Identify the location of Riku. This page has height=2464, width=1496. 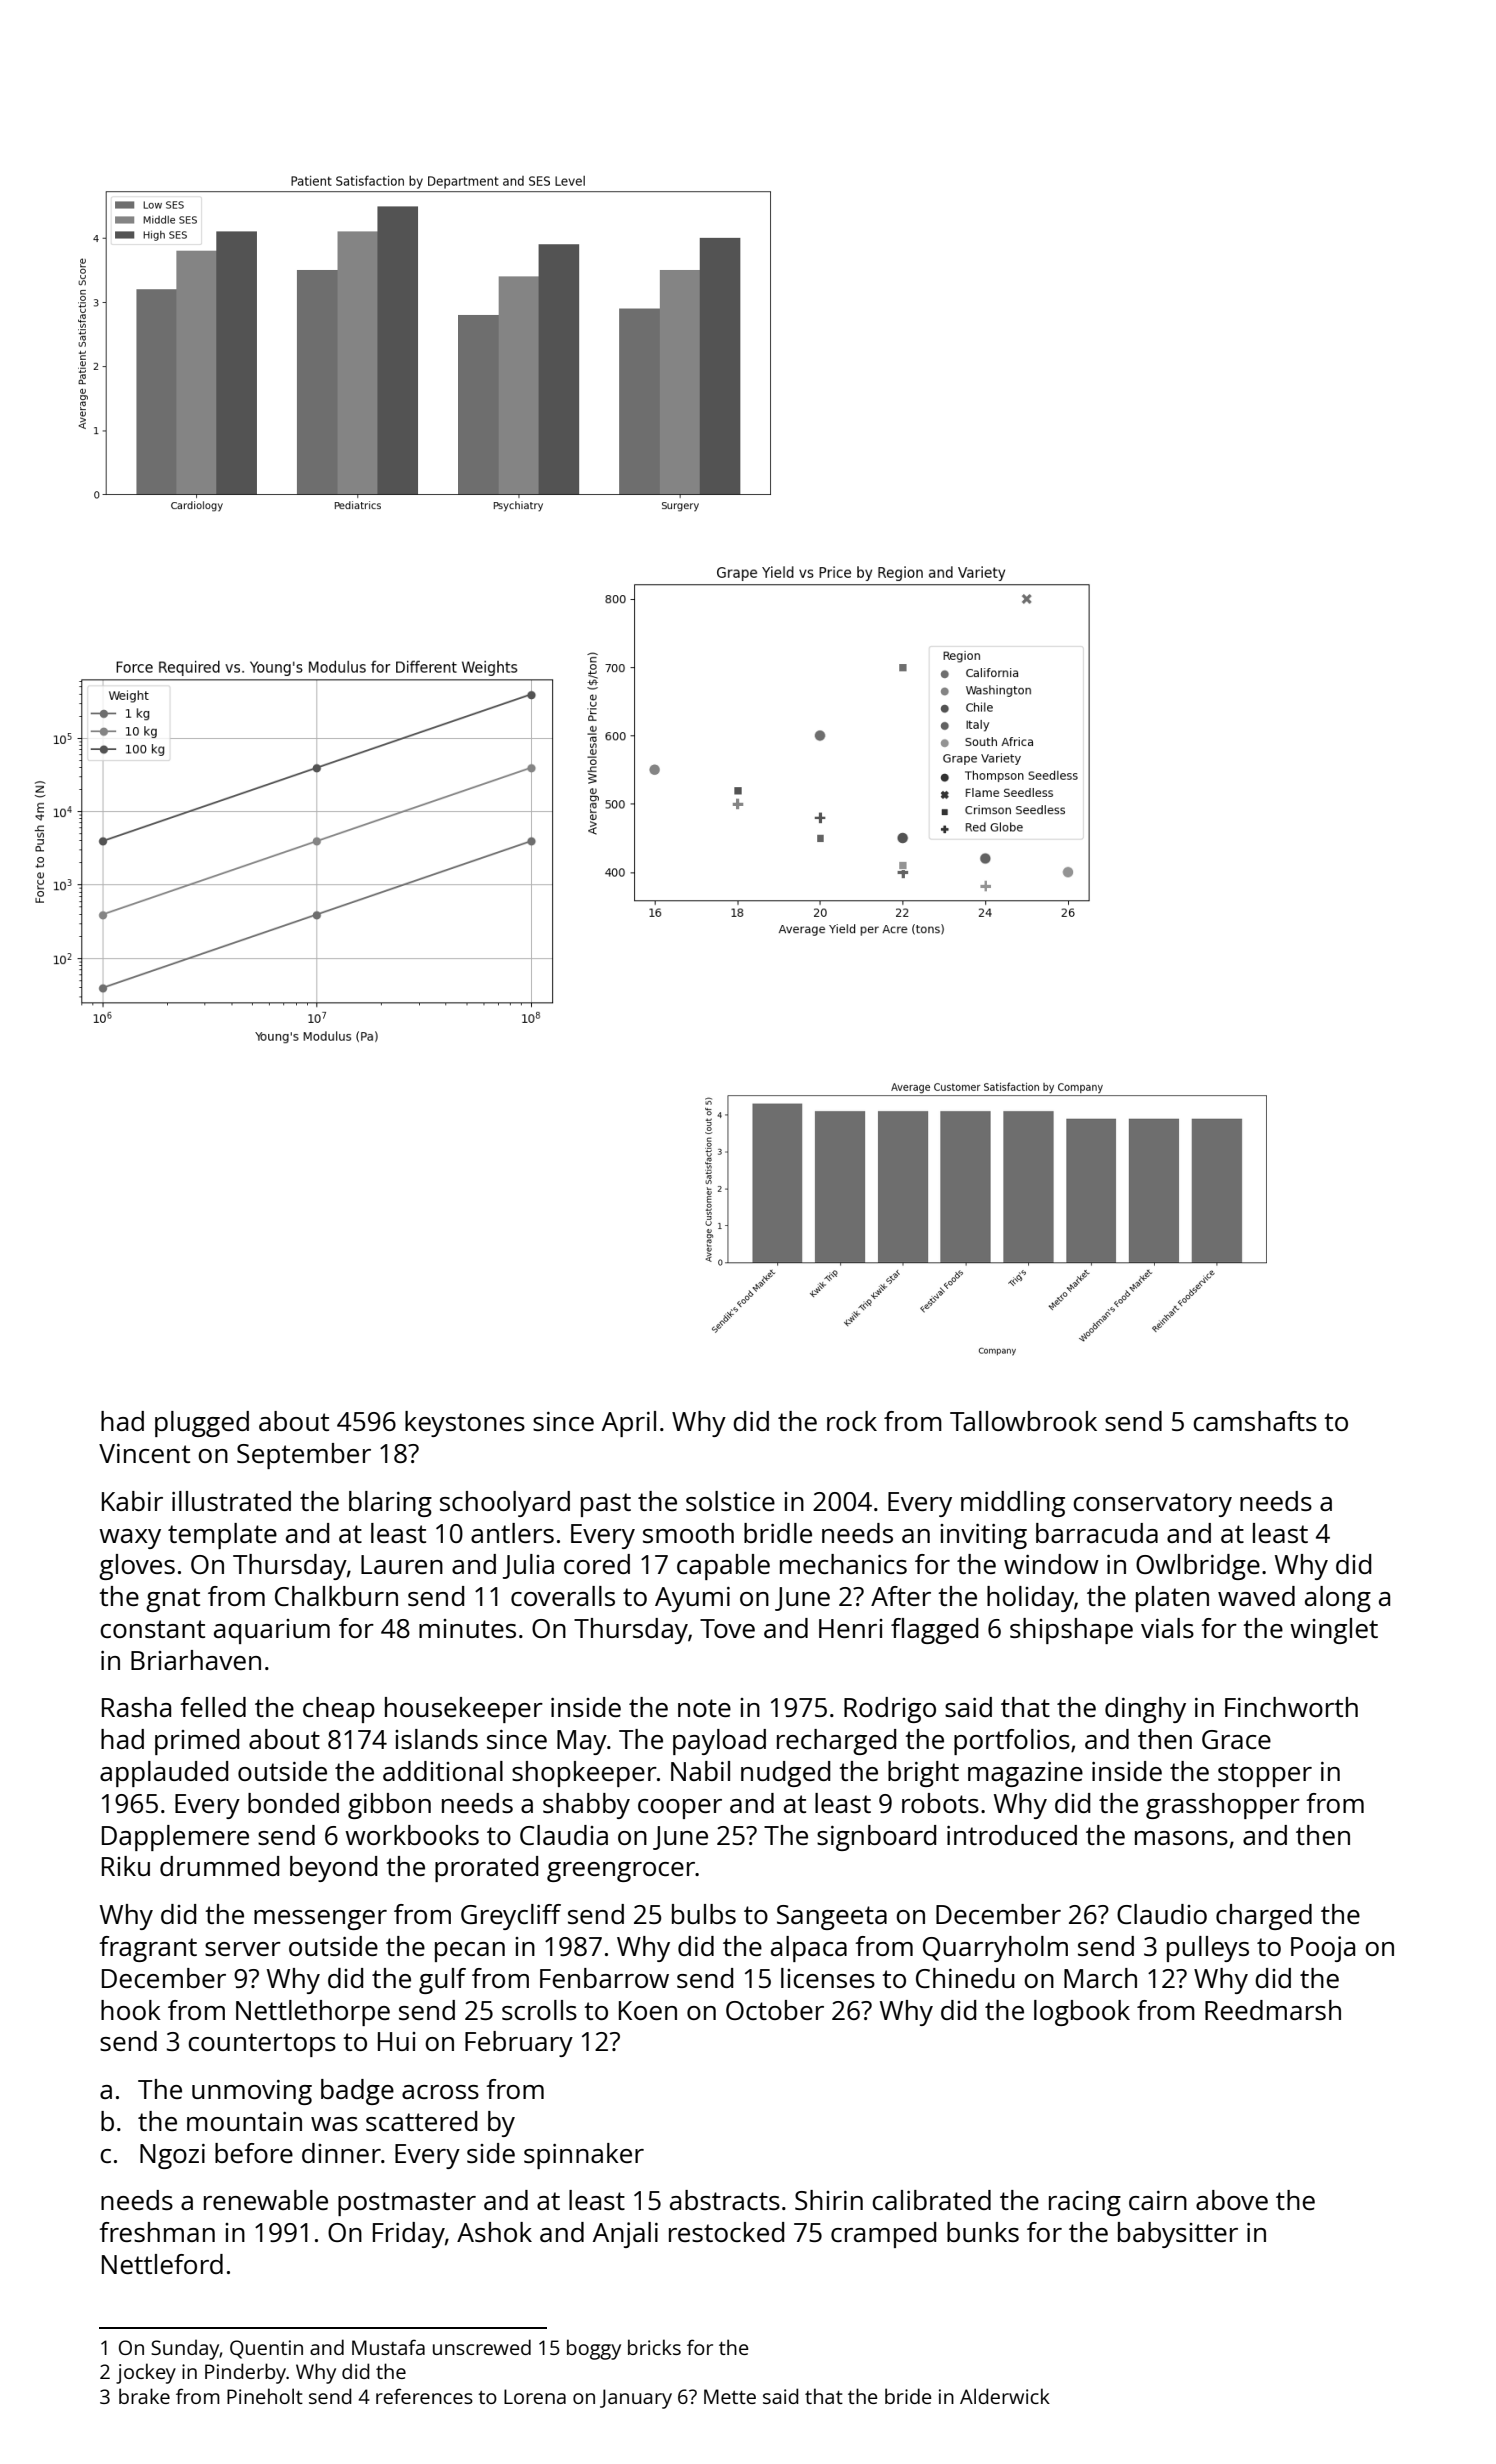
(126, 1866).
